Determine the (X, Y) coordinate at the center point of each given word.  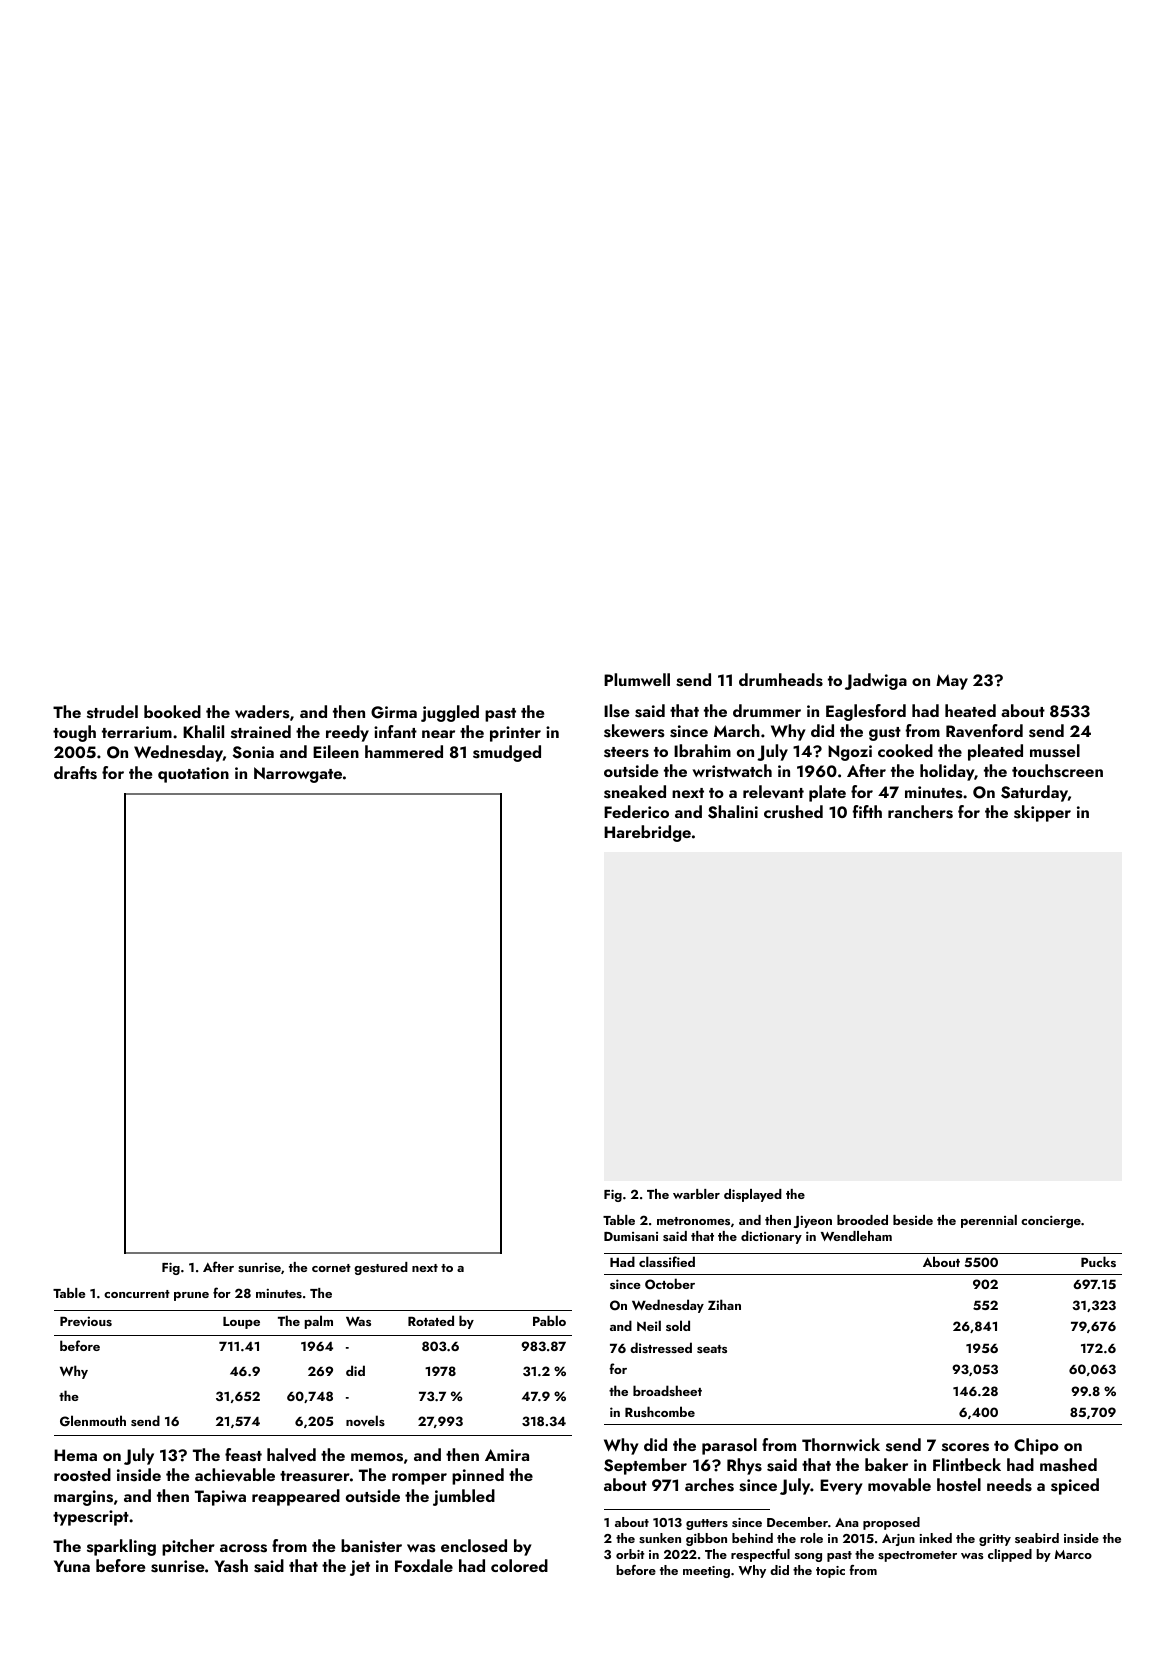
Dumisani (631, 1236)
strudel (112, 712)
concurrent (137, 1294)
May (952, 682)
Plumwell (637, 679)
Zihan (724, 1304)
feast (243, 1455)
